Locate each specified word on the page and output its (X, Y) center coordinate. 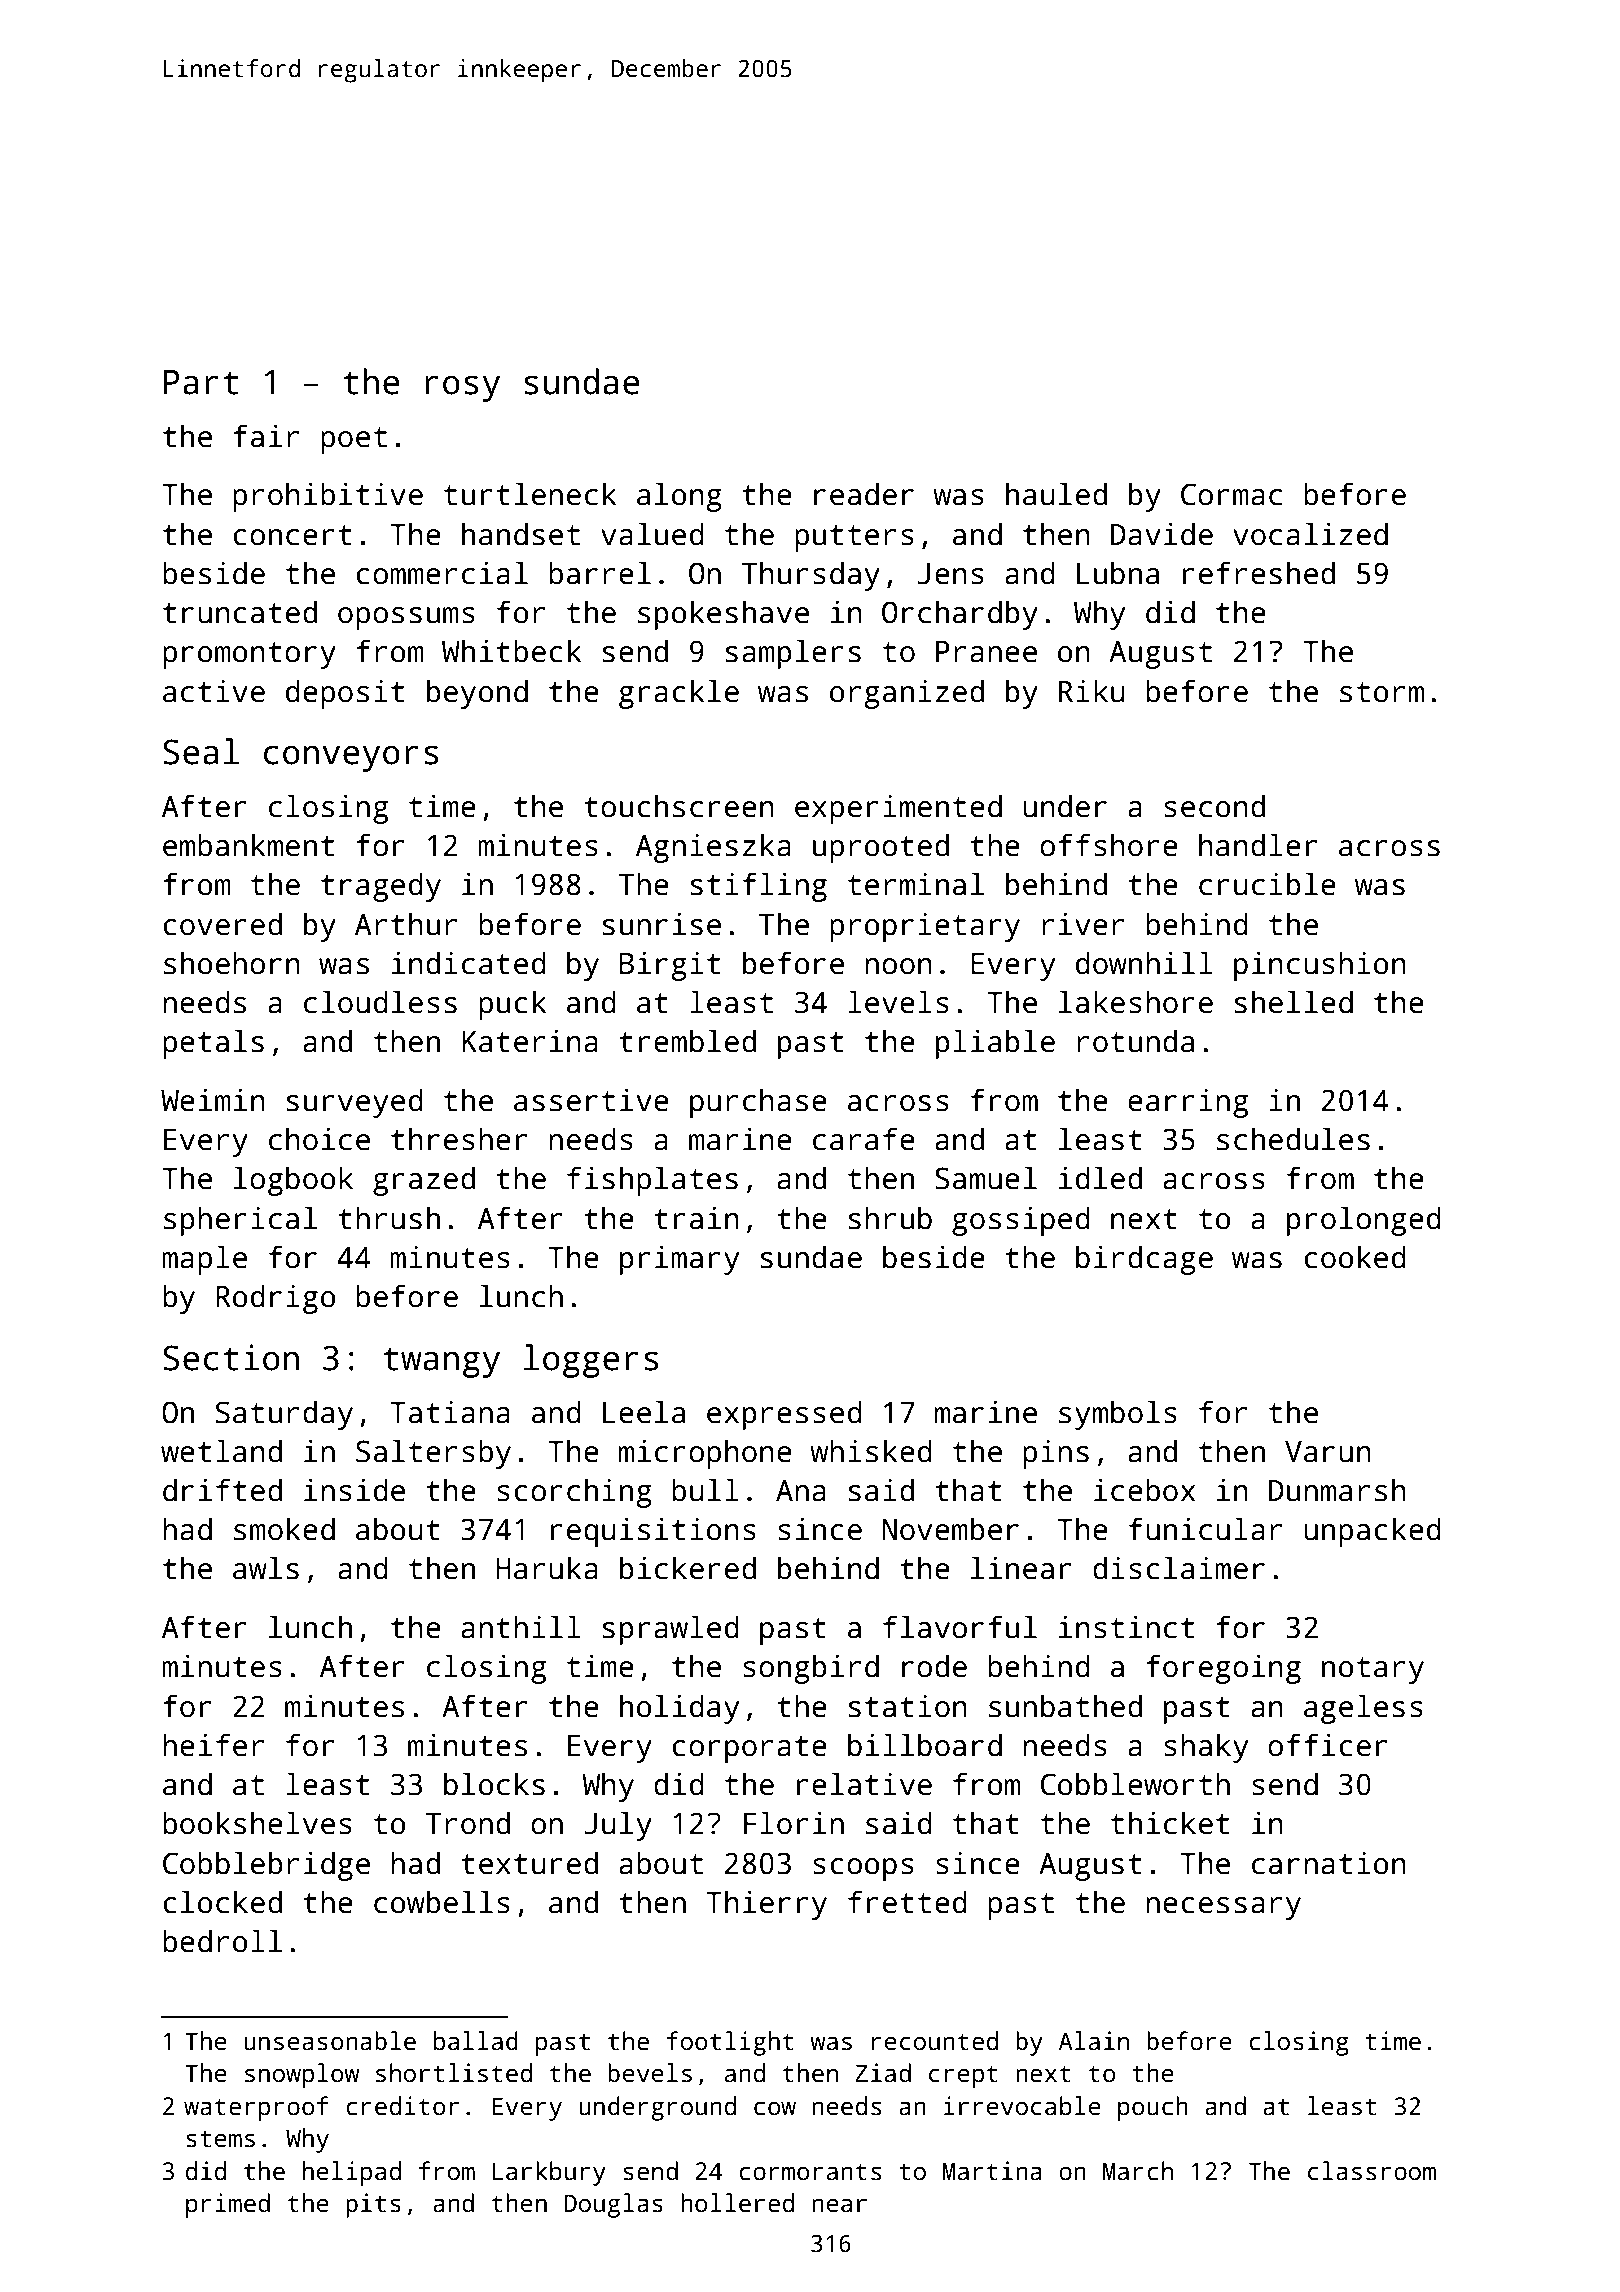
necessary (1223, 1908)
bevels (650, 2073)
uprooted (881, 848)
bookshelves (257, 1823)
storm (1382, 692)
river (1083, 924)
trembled (687, 1041)
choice (319, 1139)
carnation (1329, 1863)
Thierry (766, 1905)
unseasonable (330, 2041)
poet (354, 440)
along (679, 497)
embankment (248, 845)
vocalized (1310, 534)
